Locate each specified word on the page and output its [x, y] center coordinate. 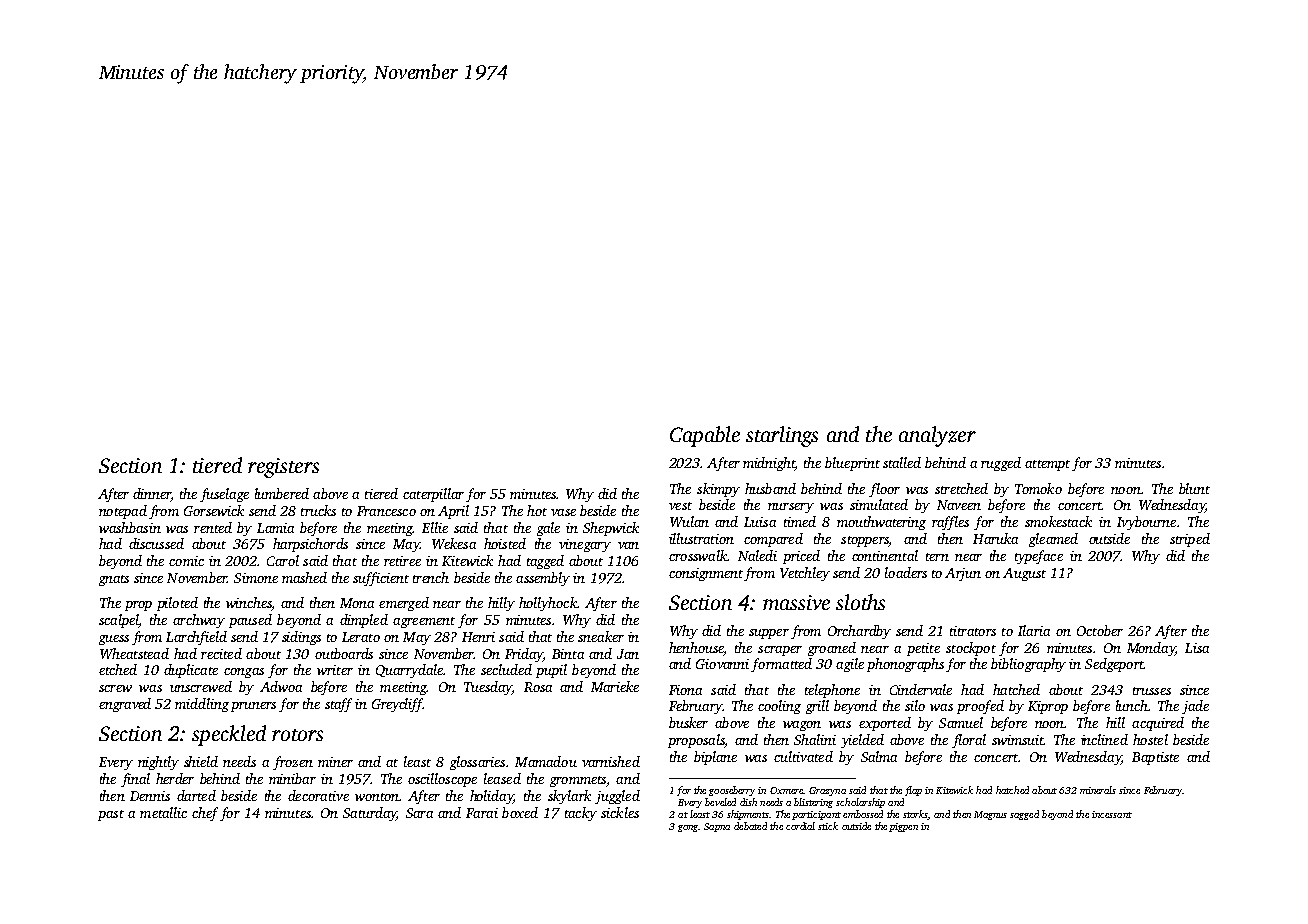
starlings [782, 436]
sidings [301, 638]
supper [769, 634]
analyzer [937, 436]
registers [283, 468]
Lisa [1197, 648]
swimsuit [1017, 740]
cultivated [803, 756]
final [135, 780]
